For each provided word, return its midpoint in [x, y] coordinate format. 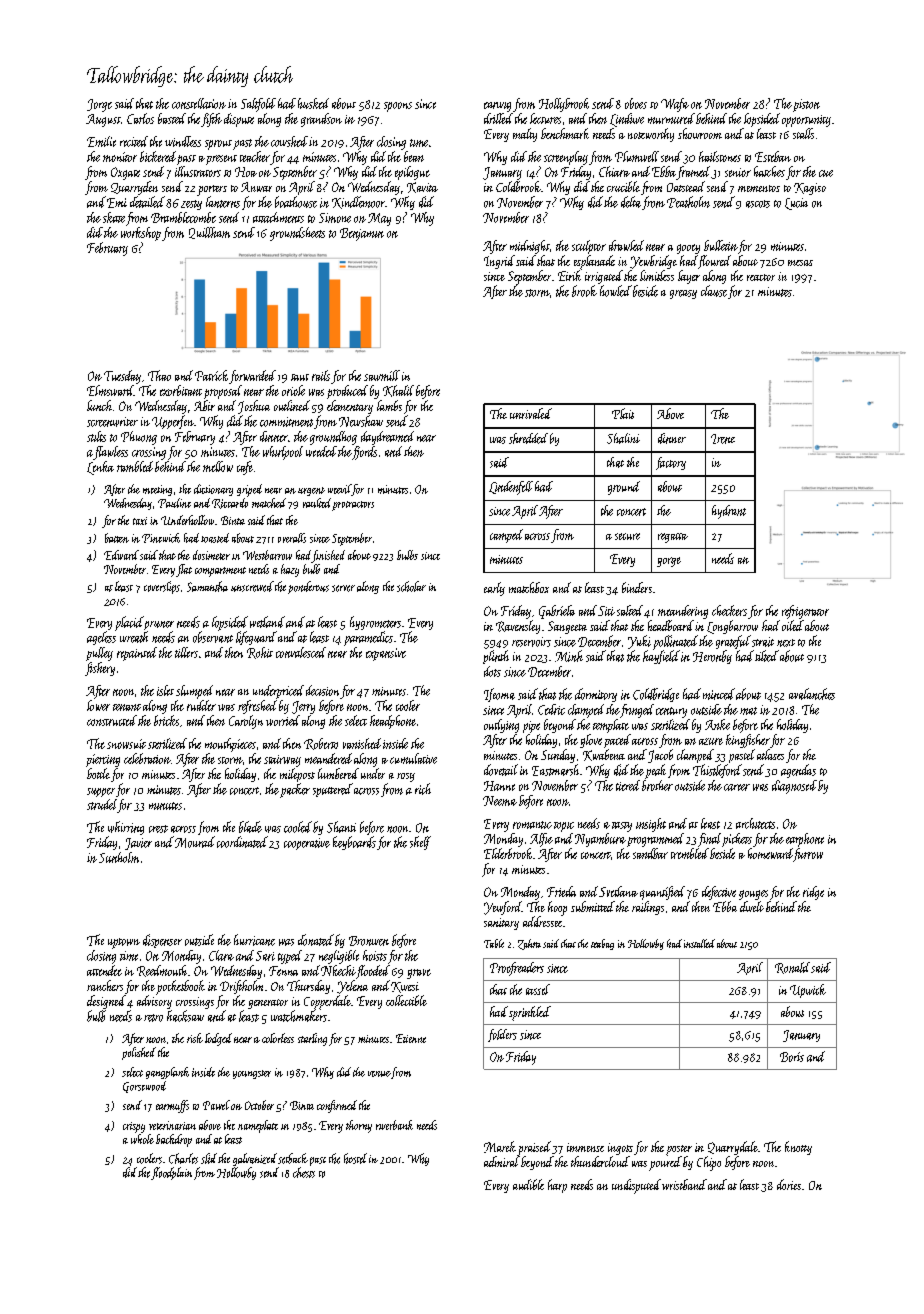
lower [98, 705]
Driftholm [241, 987]
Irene [723, 439]
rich [423, 789]
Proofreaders [517, 969]
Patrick [211, 375]
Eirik [569, 275]
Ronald [792, 968]
